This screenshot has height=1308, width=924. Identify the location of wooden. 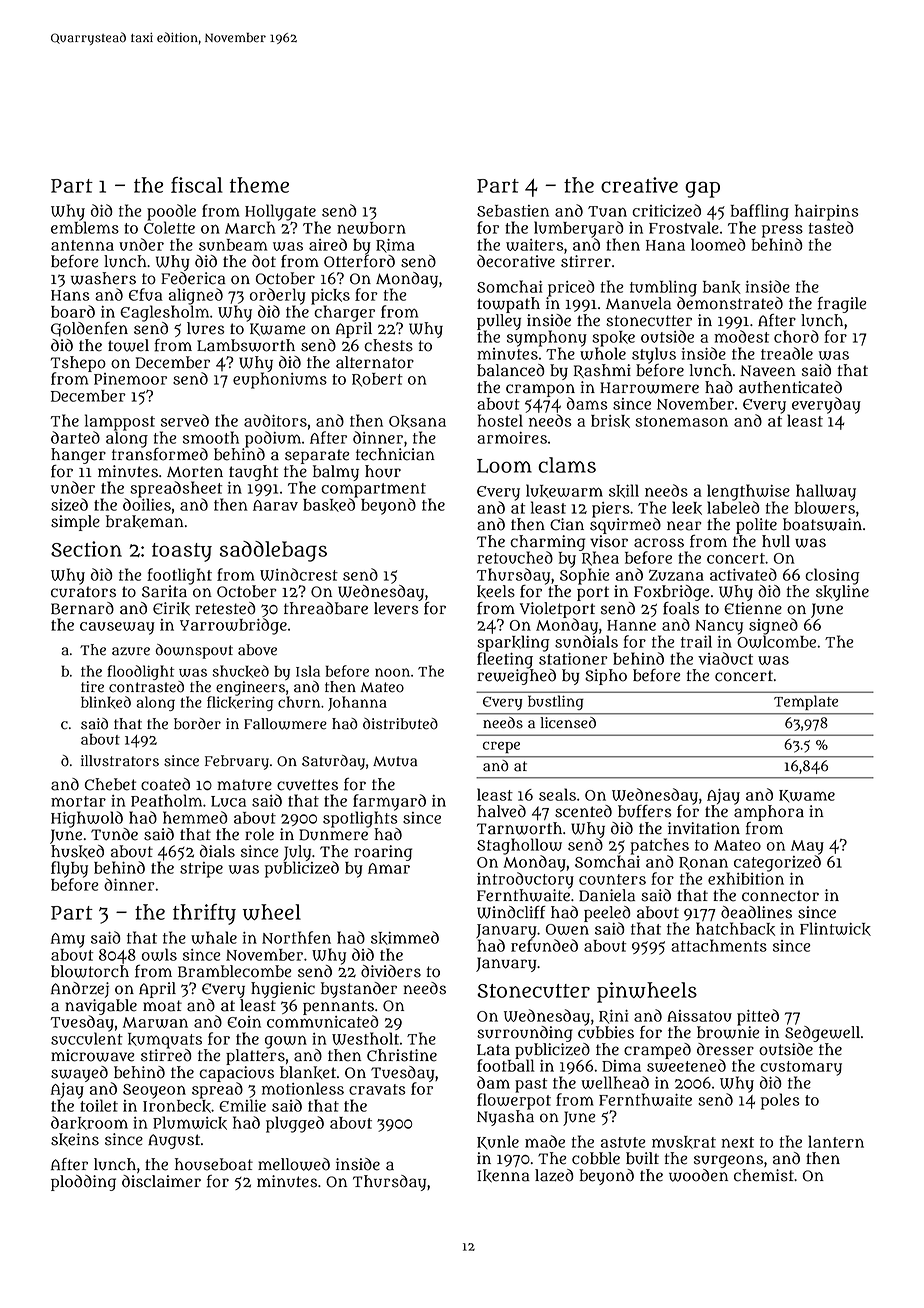
(698, 1175).
